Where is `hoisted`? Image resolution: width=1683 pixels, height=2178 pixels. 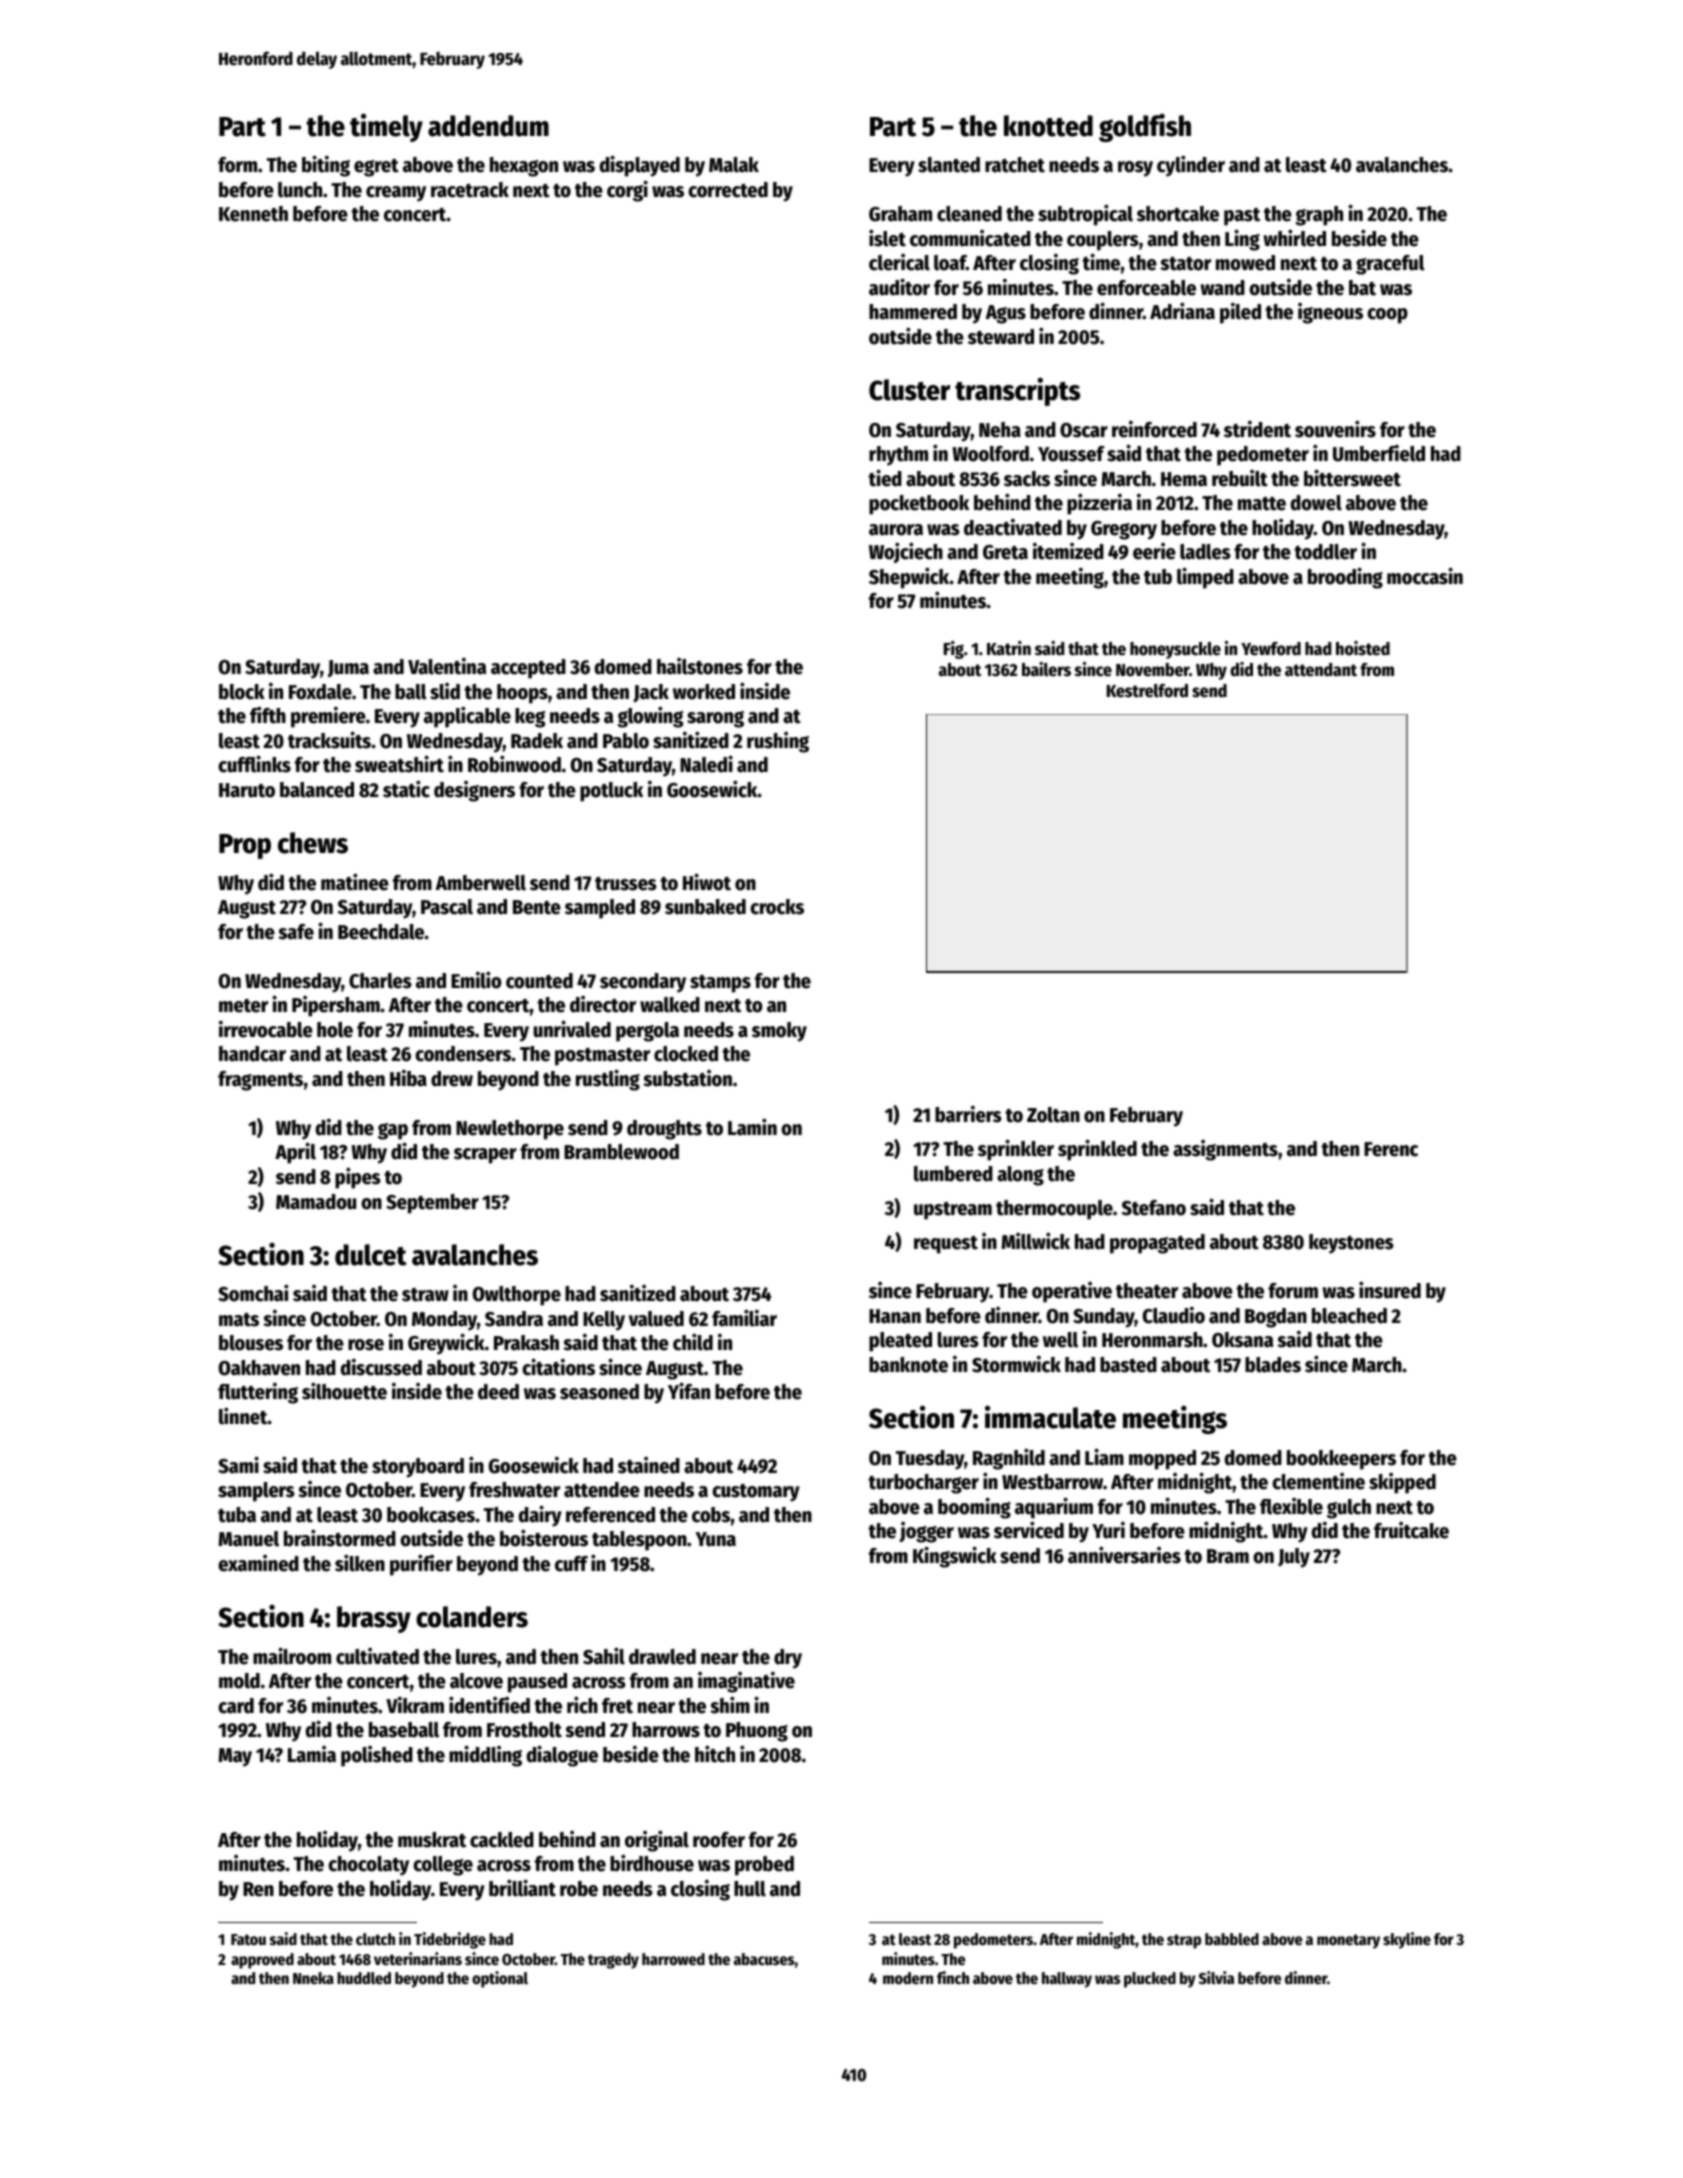
hoisted is located at coordinates (1363, 648).
